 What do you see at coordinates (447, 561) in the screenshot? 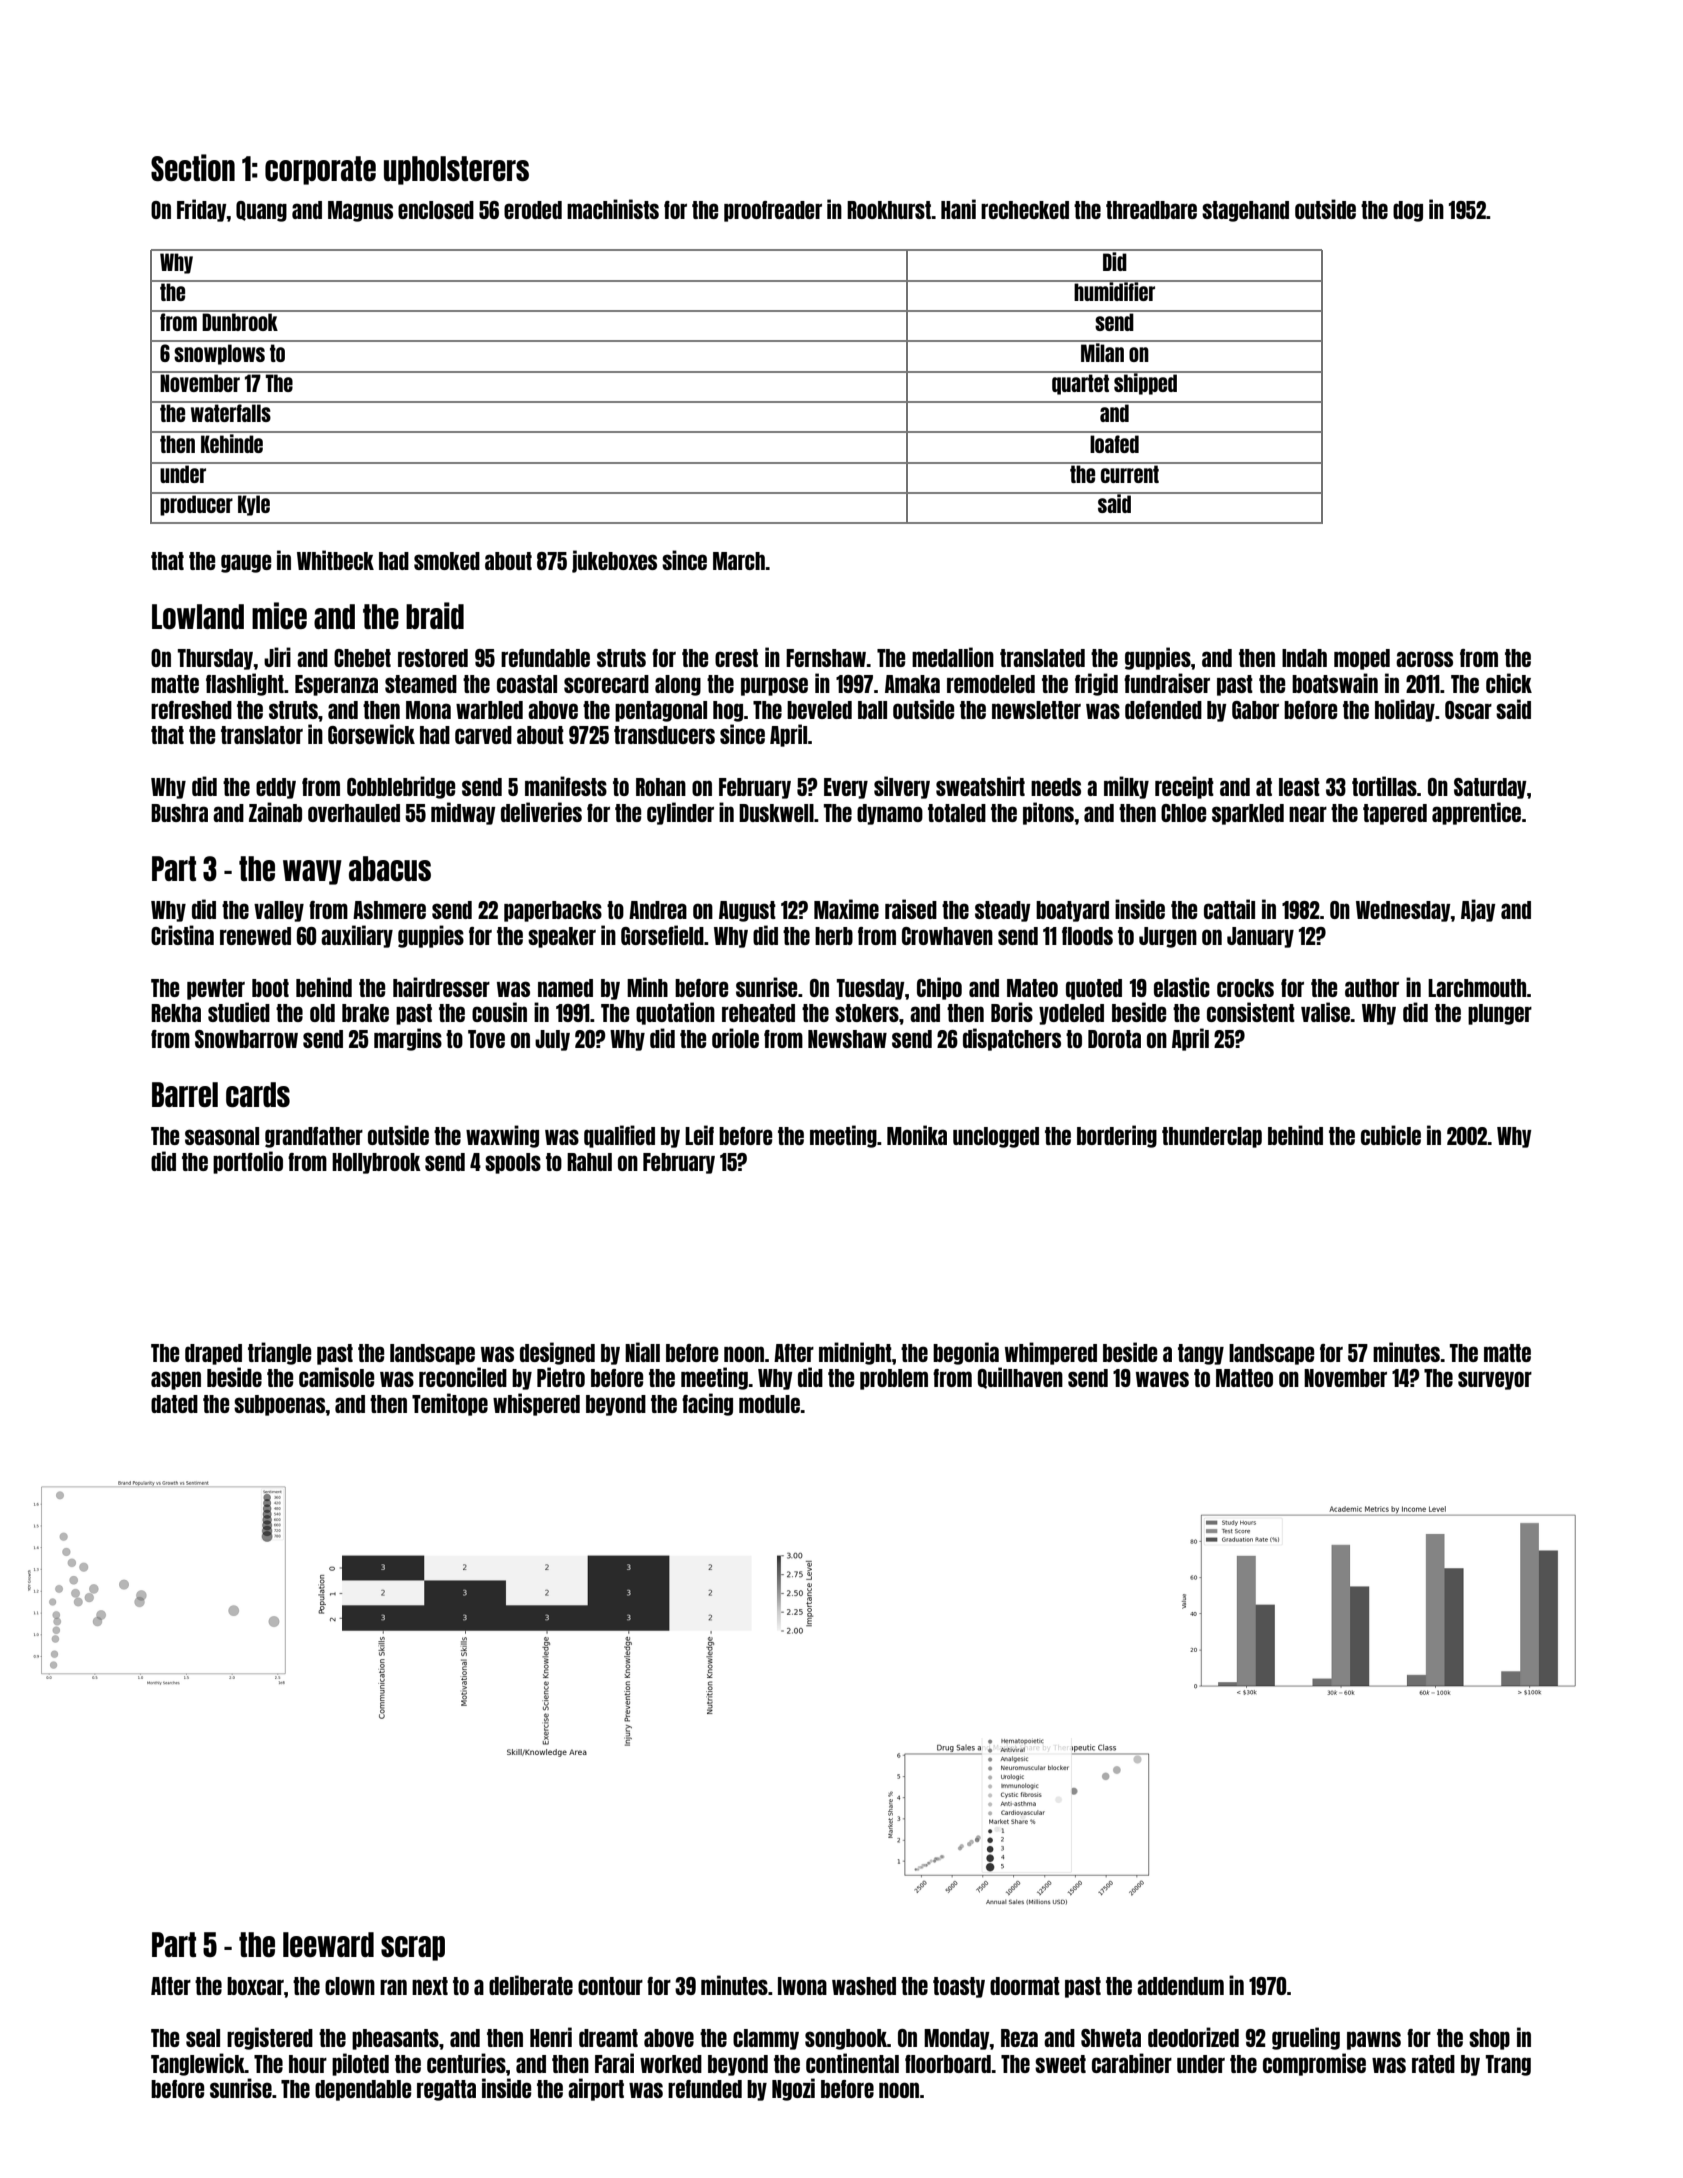
I see `smoked` at bounding box center [447, 561].
